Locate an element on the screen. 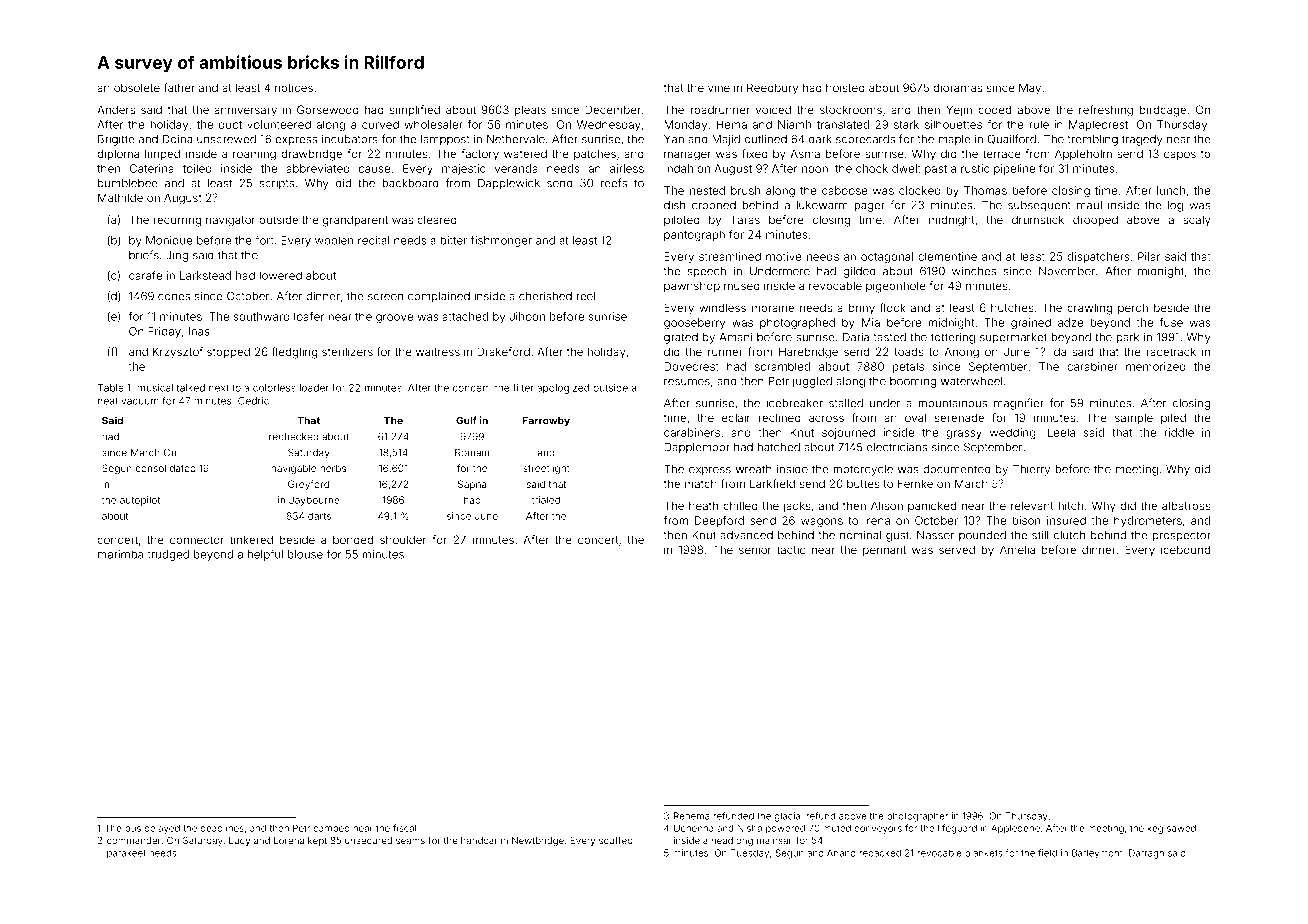  pawnshop is located at coordinates (692, 287).
